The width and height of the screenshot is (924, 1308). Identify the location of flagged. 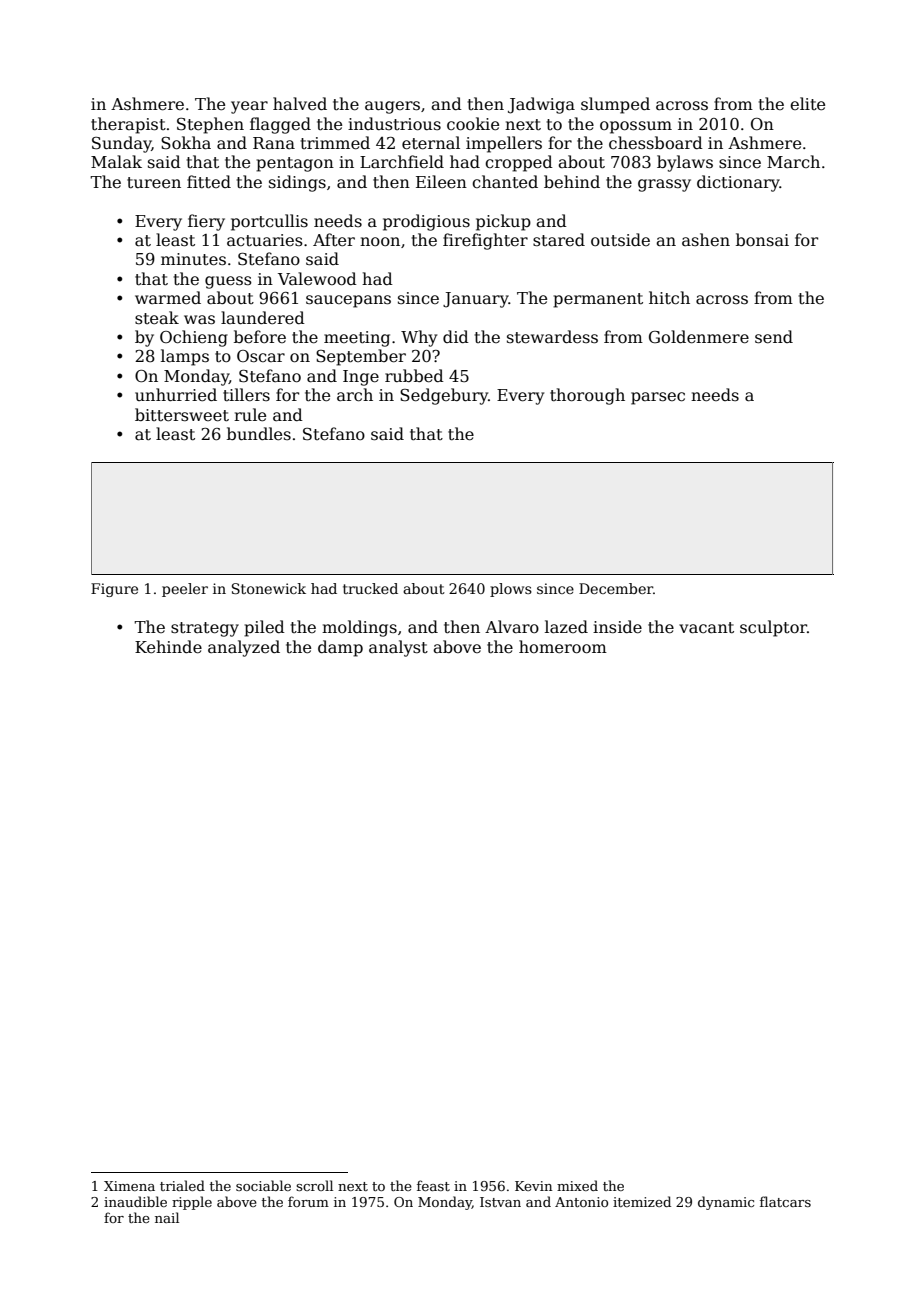
(280, 125).
